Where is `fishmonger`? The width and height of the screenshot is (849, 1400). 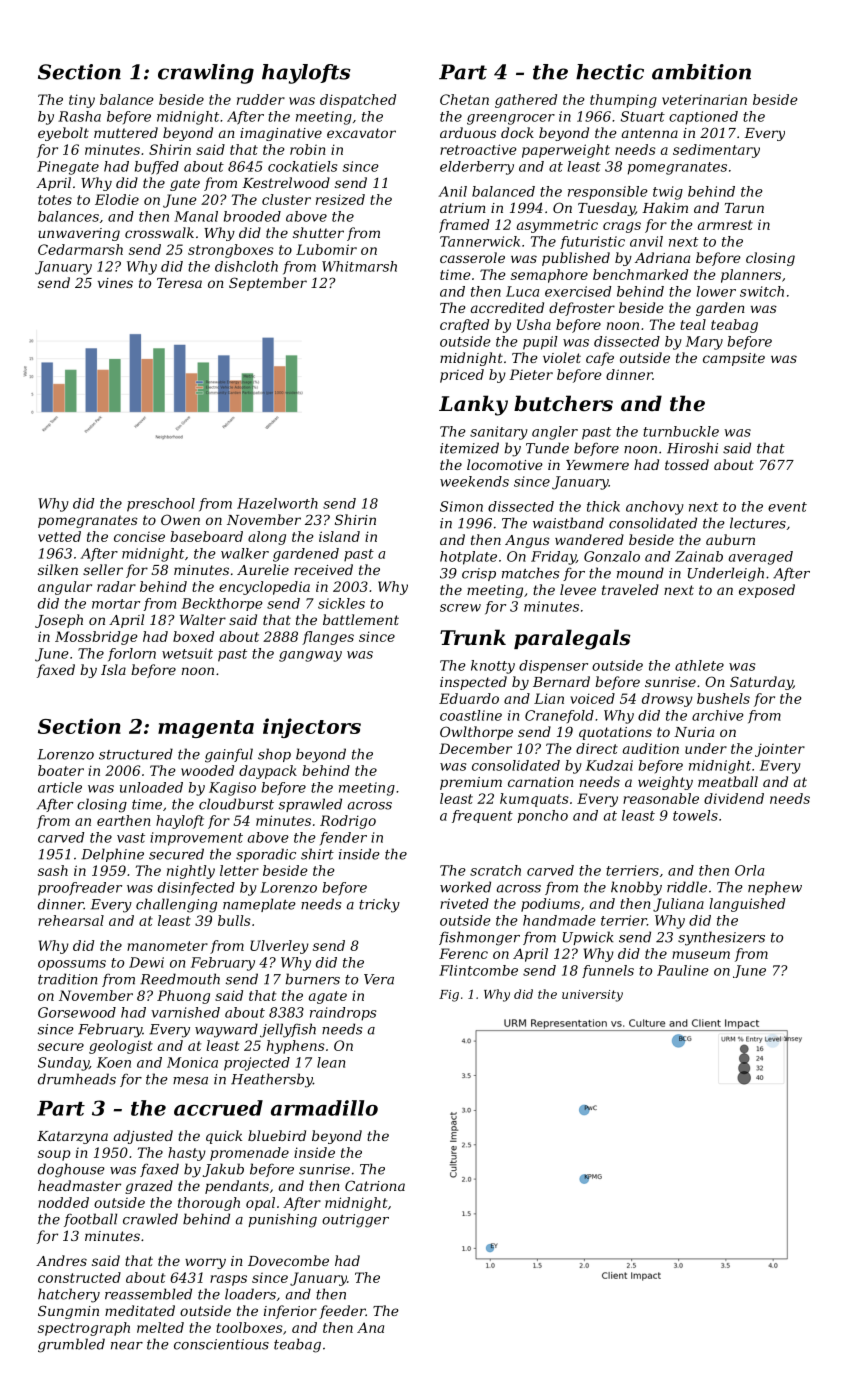
fishmonger is located at coordinates (479, 938).
